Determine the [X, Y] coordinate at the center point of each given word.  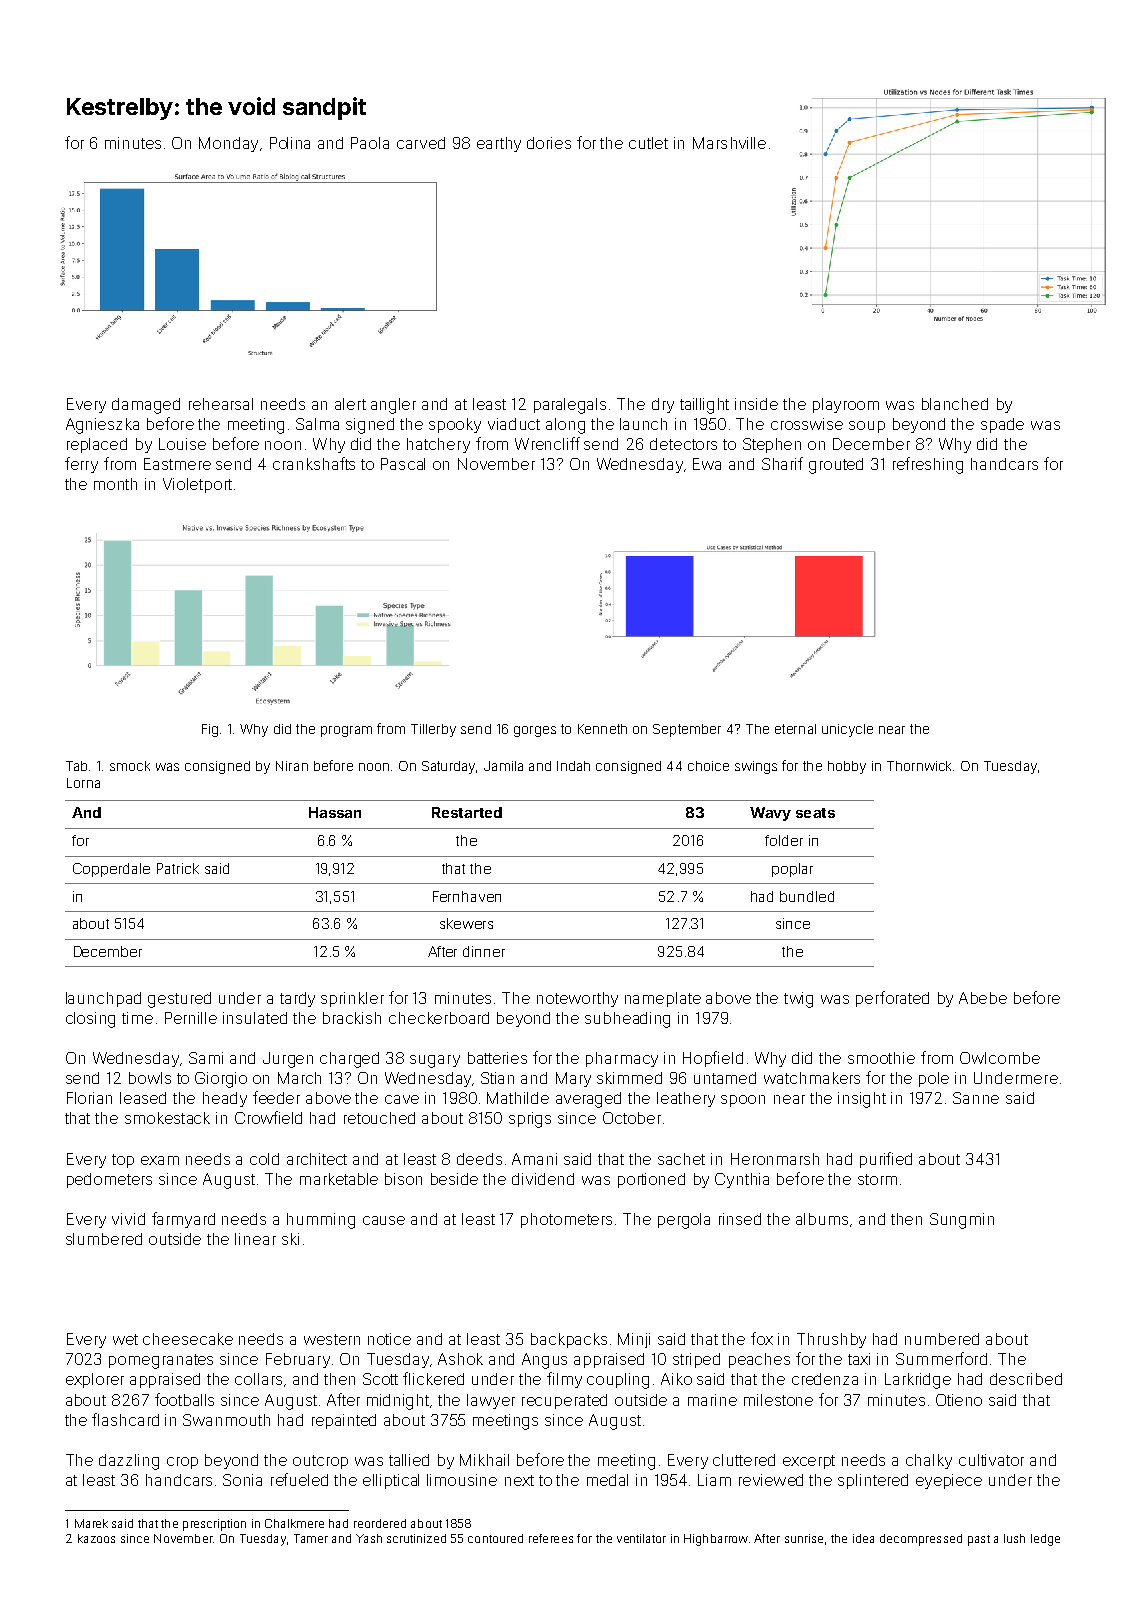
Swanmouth [226, 1420]
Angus [544, 1361]
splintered [873, 1481]
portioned [651, 1180]
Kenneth [602, 729]
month [115, 484]
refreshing [928, 465]
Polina [290, 143]
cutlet [648, 143]
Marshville [729, 143]
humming [321, 1221]
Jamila [503, 766]
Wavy [770, 814]
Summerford [941, 1358]
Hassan [335, 812]
